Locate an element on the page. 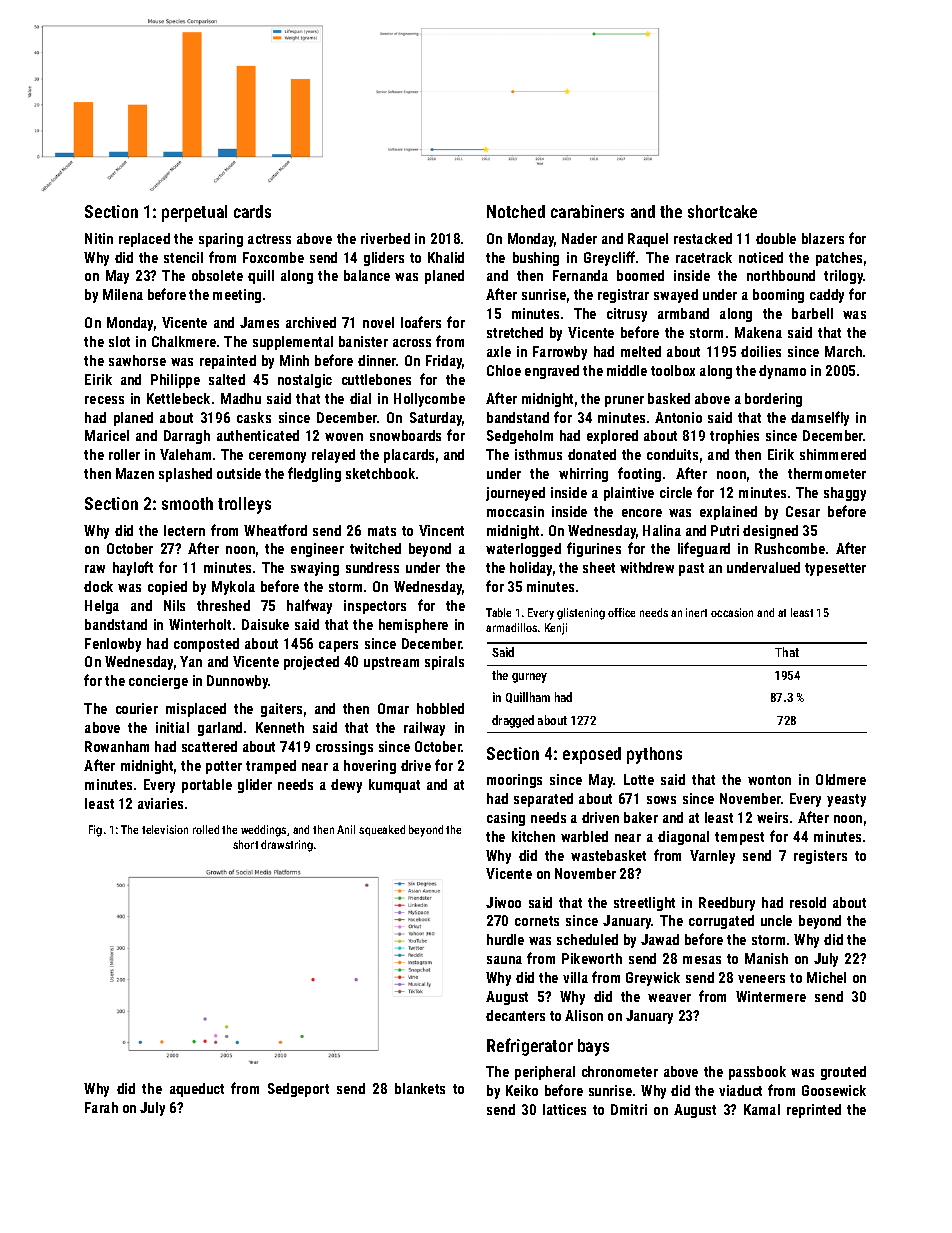 This page has height=1233, width=952. resold is located at coordinates (808, 902).
